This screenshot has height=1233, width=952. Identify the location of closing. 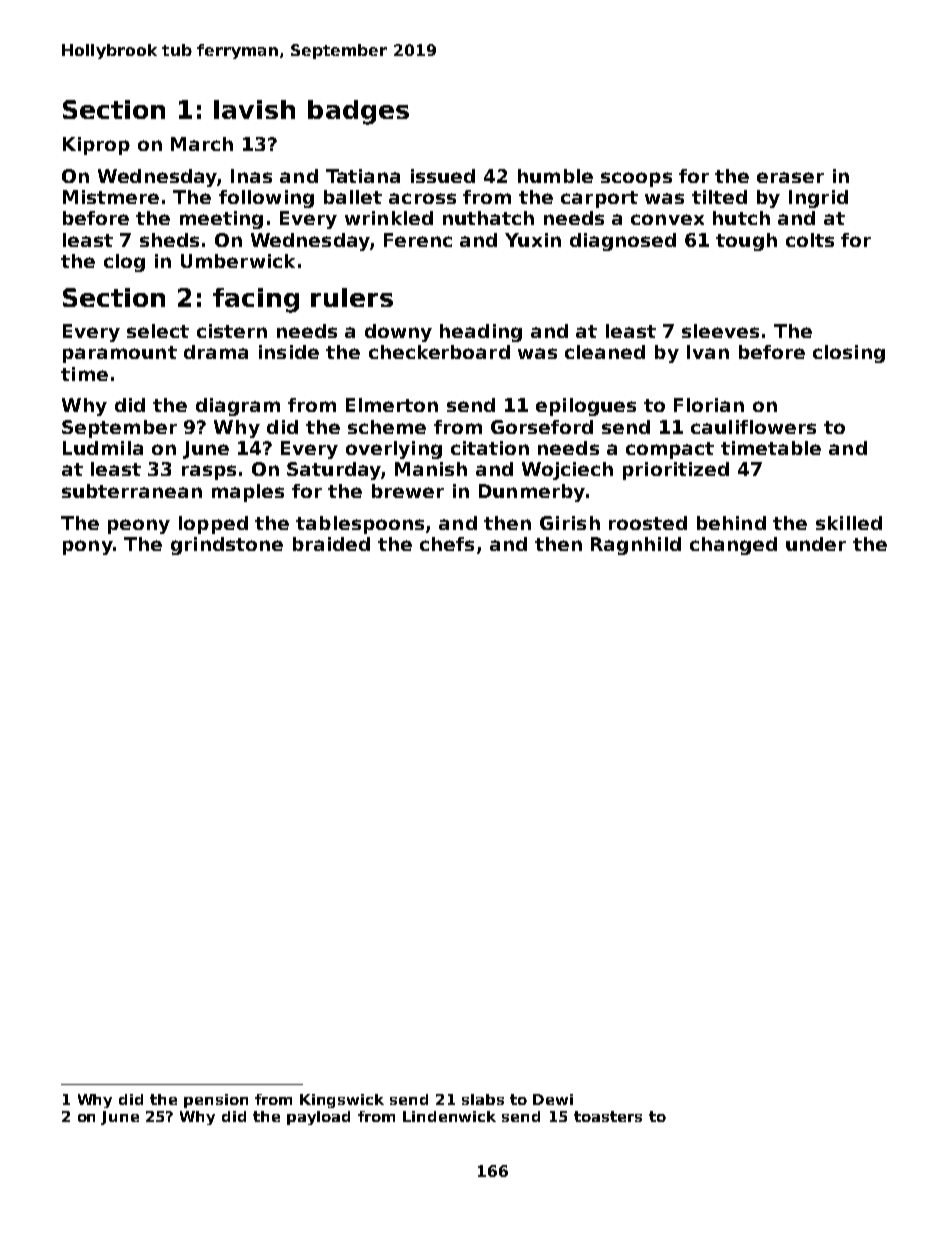
(849, 354).
